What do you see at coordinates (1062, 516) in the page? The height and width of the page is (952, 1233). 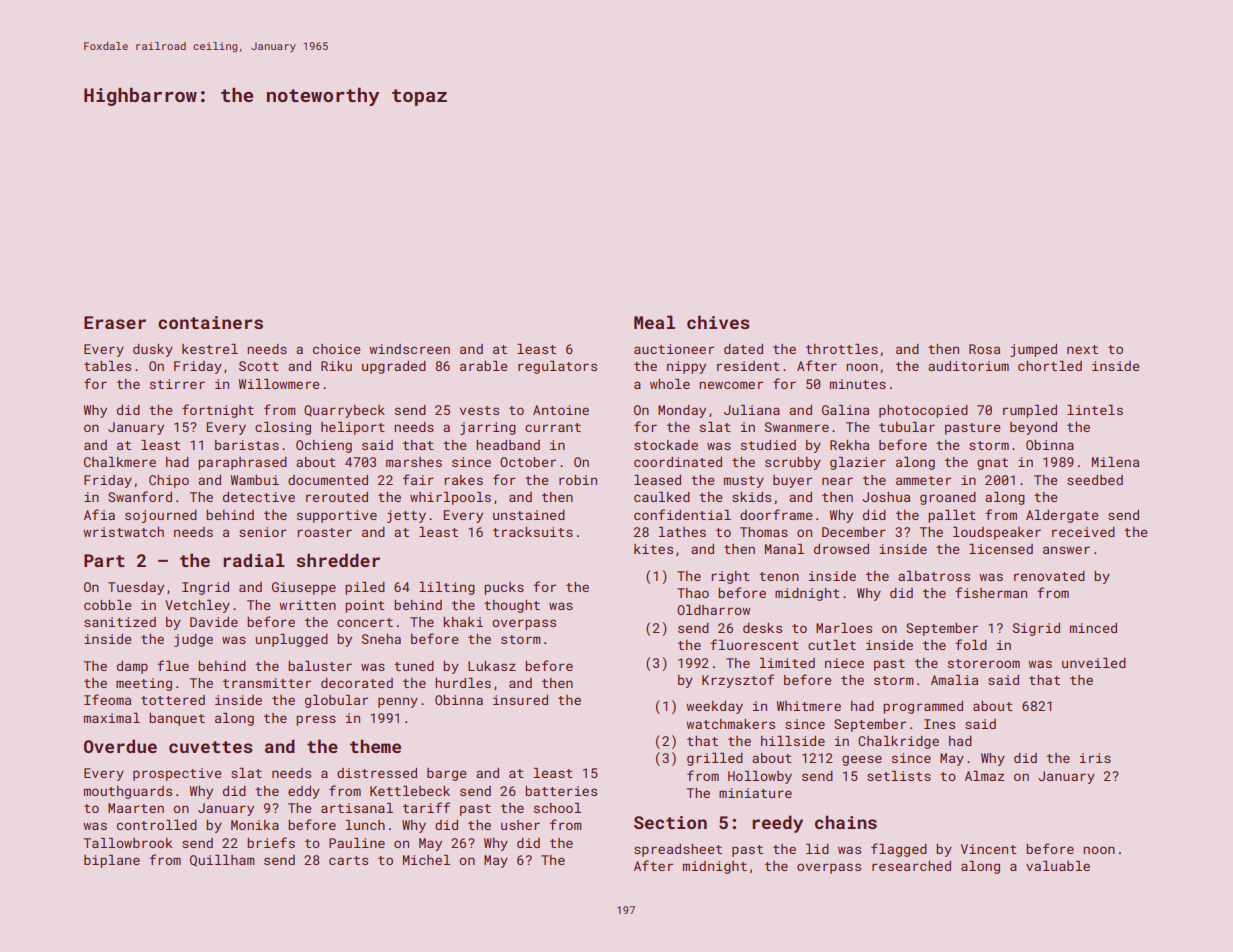 I see `Aldergate` at bounding box center [1062, 516].
